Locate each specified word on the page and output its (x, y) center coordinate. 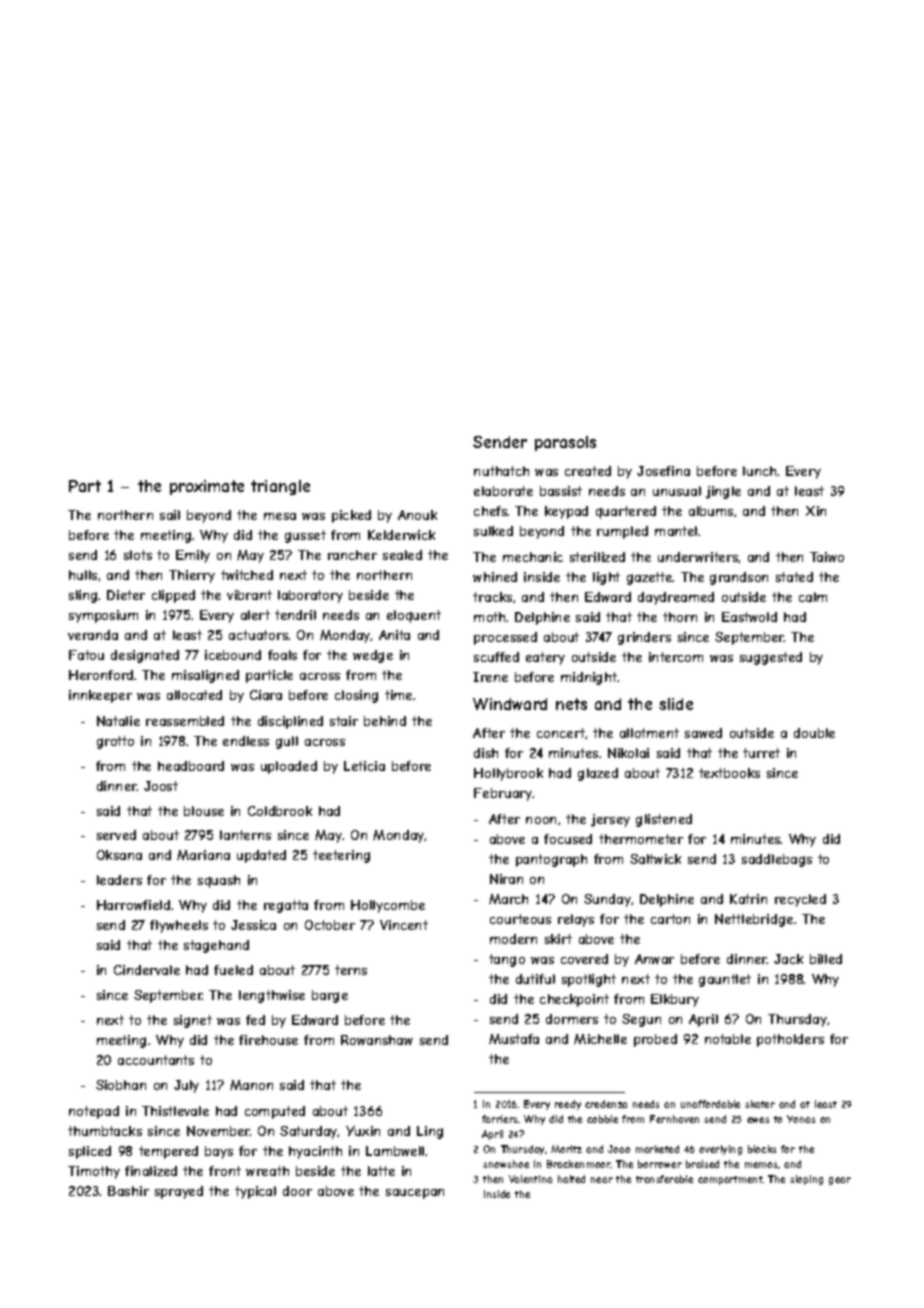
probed (655, 1040)
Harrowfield (133, 905)
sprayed (179, 1192)
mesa (280, 516)
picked (351, 516)
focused (568, 839)
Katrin (748, 899)
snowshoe (506, 1164)
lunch (759, 471)
